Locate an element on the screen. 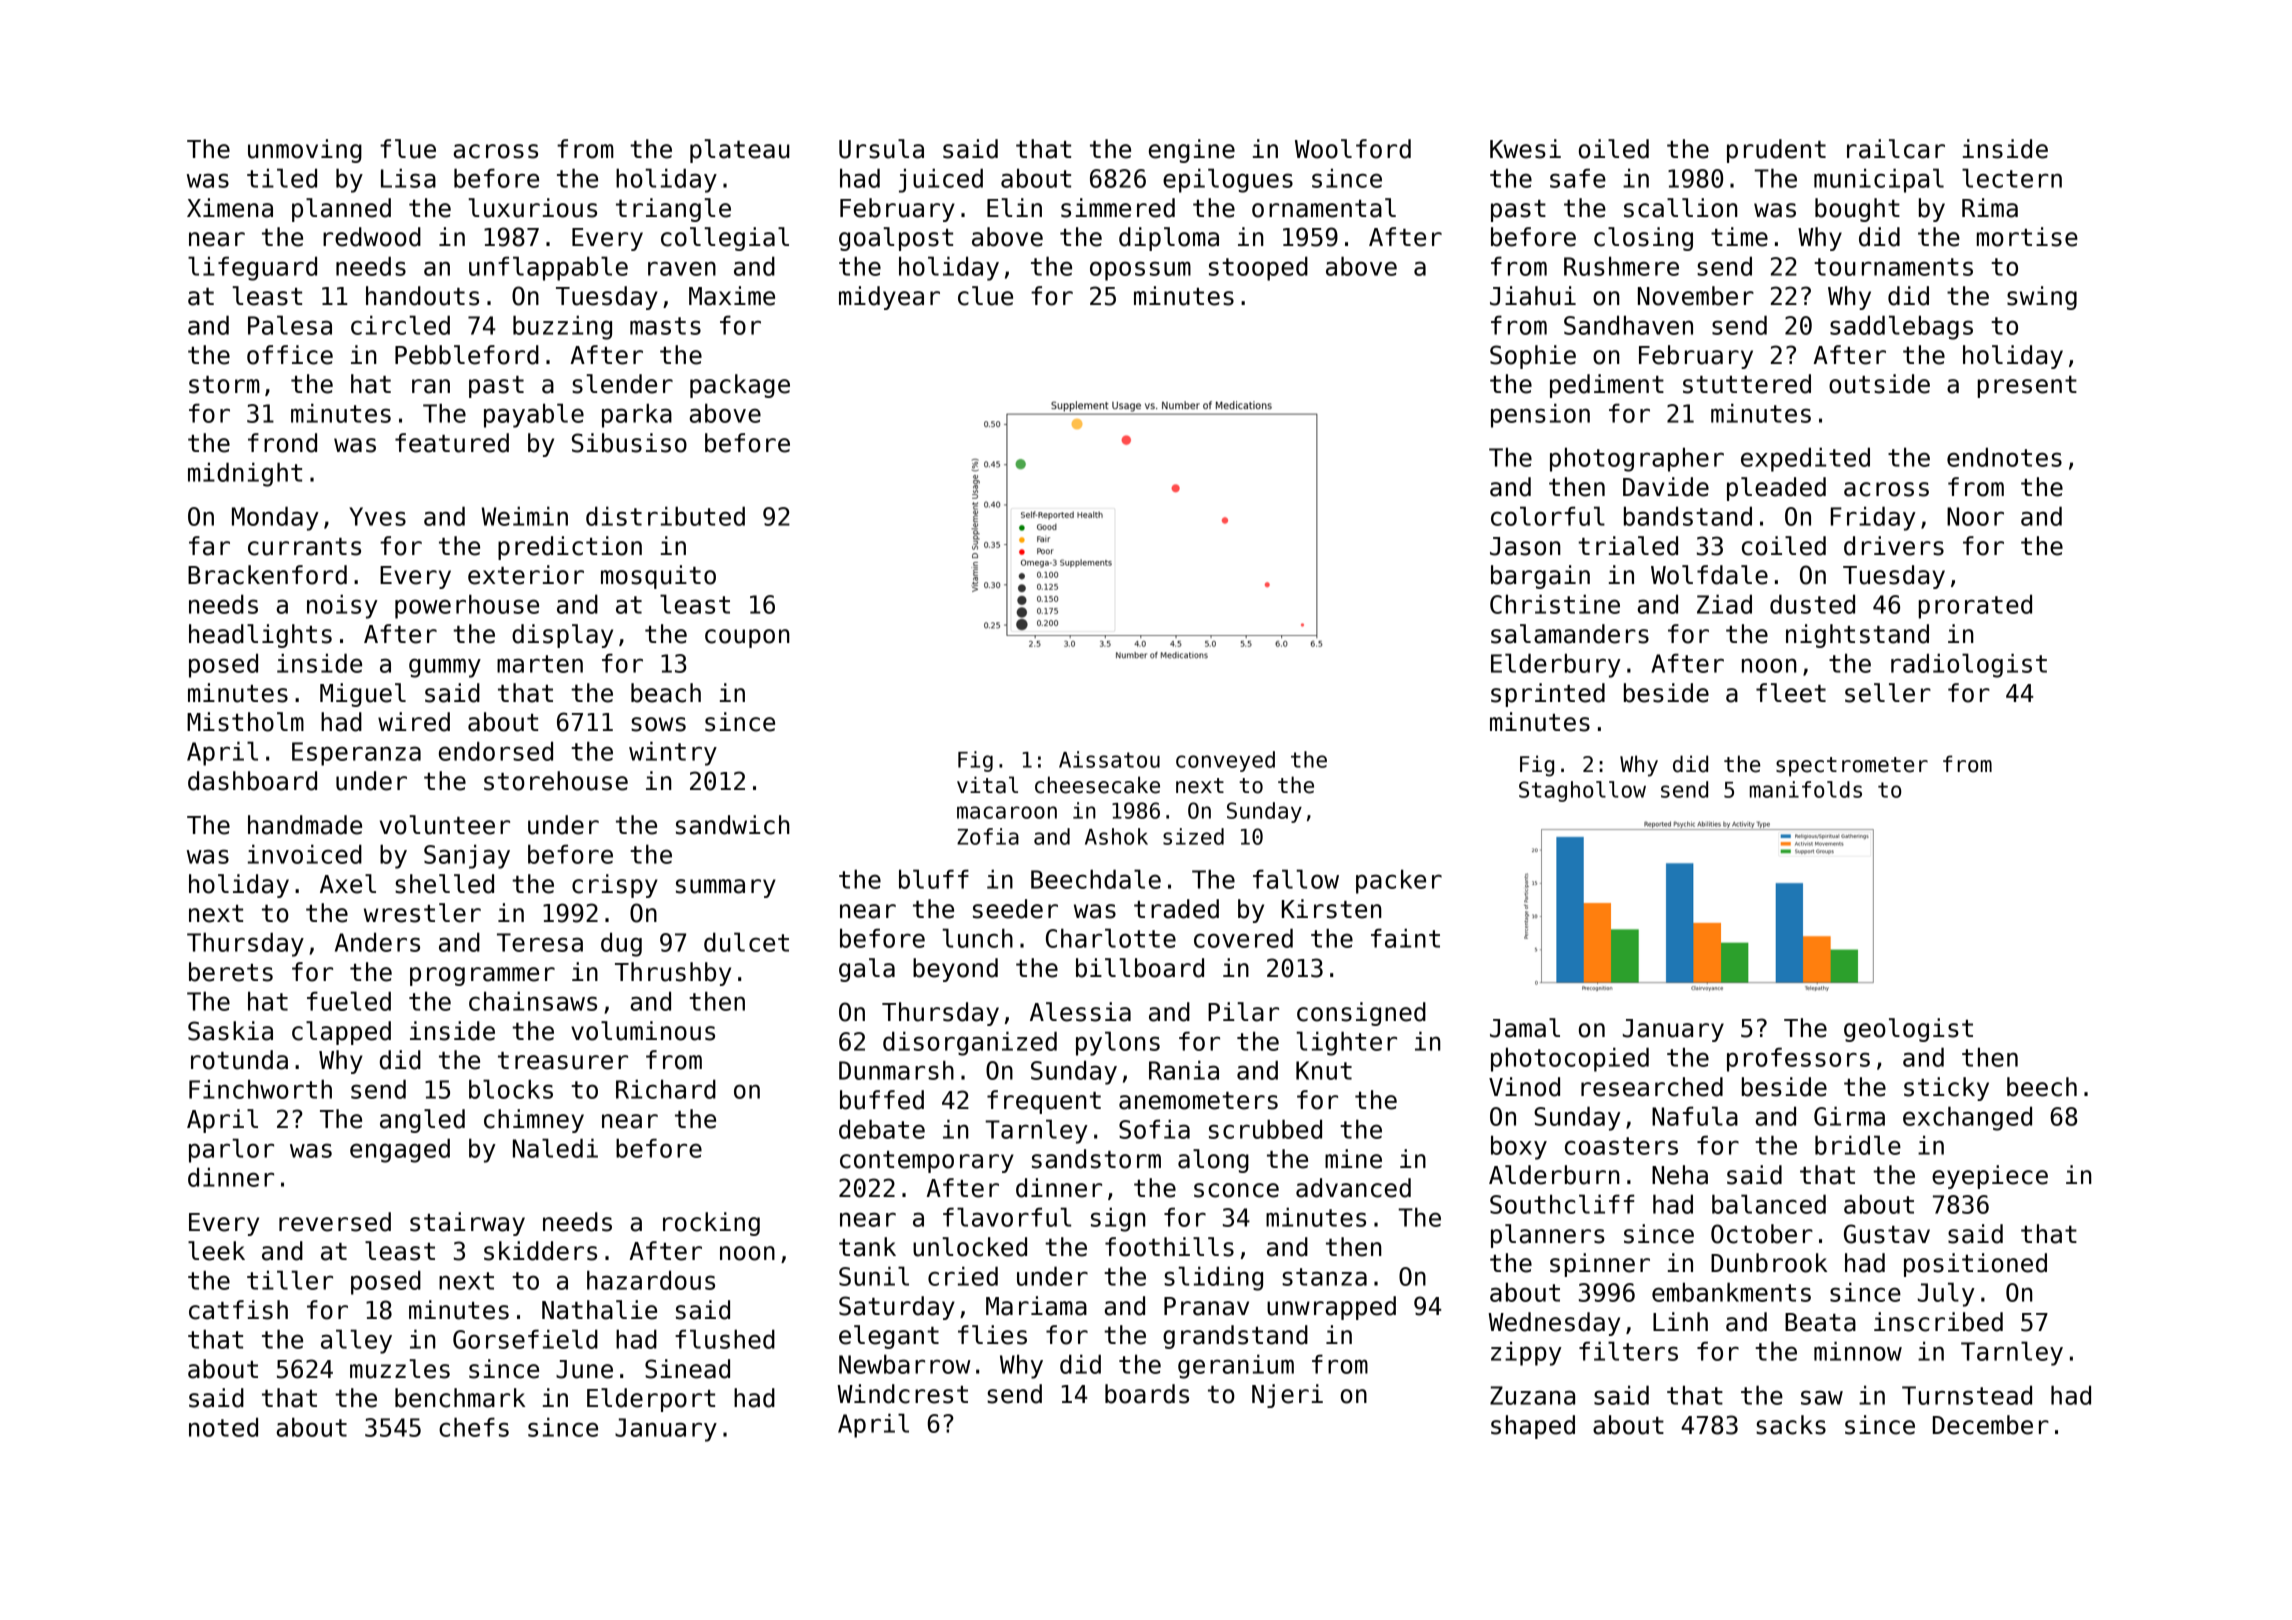  sticky is located at coordinates (1946, 1089).
